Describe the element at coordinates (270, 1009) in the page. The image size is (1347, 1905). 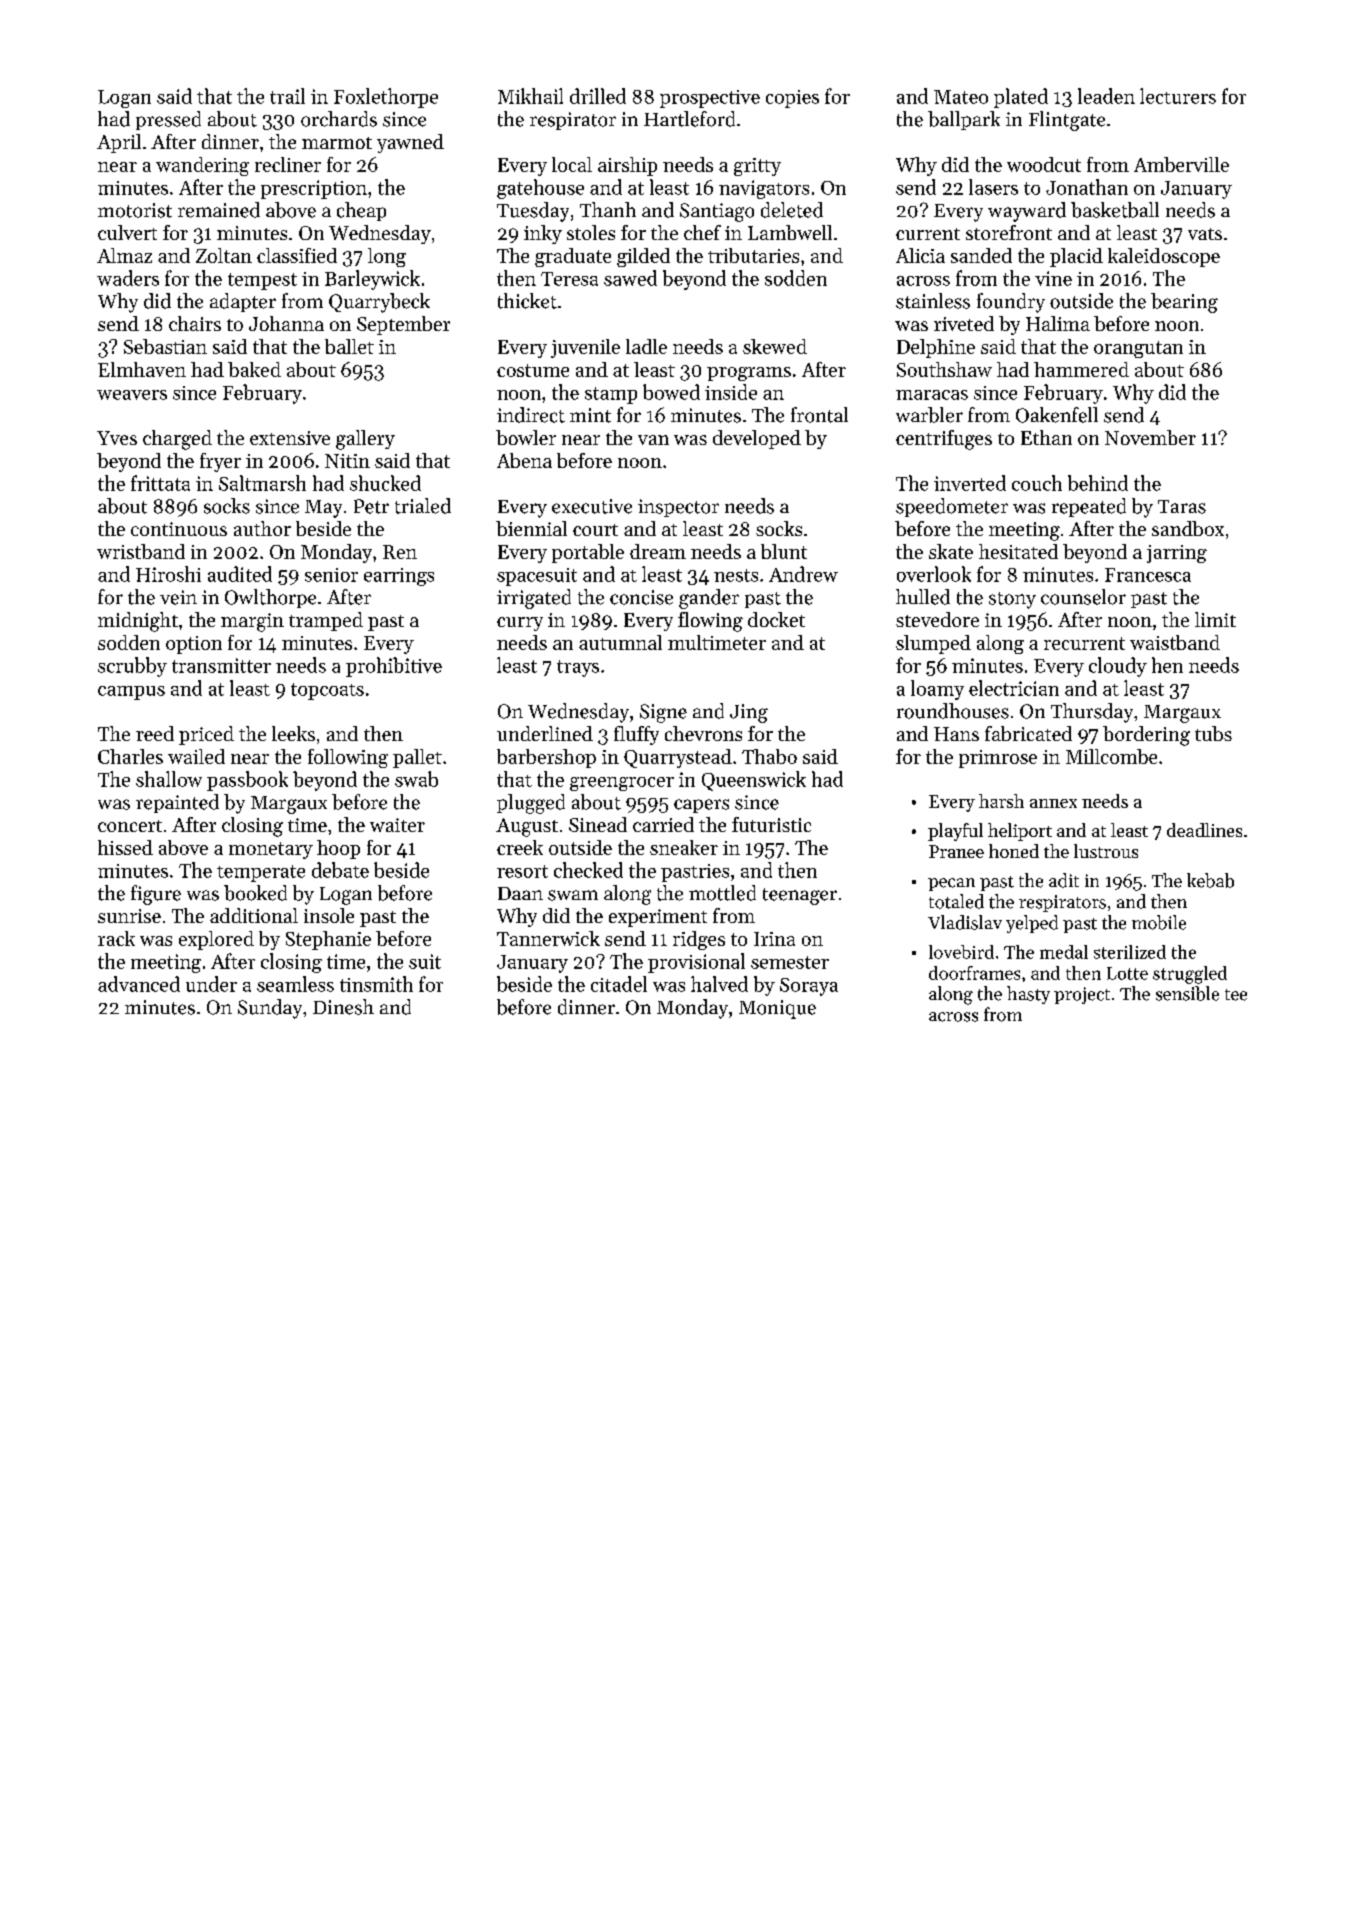
I see `Sunday` at that location.
